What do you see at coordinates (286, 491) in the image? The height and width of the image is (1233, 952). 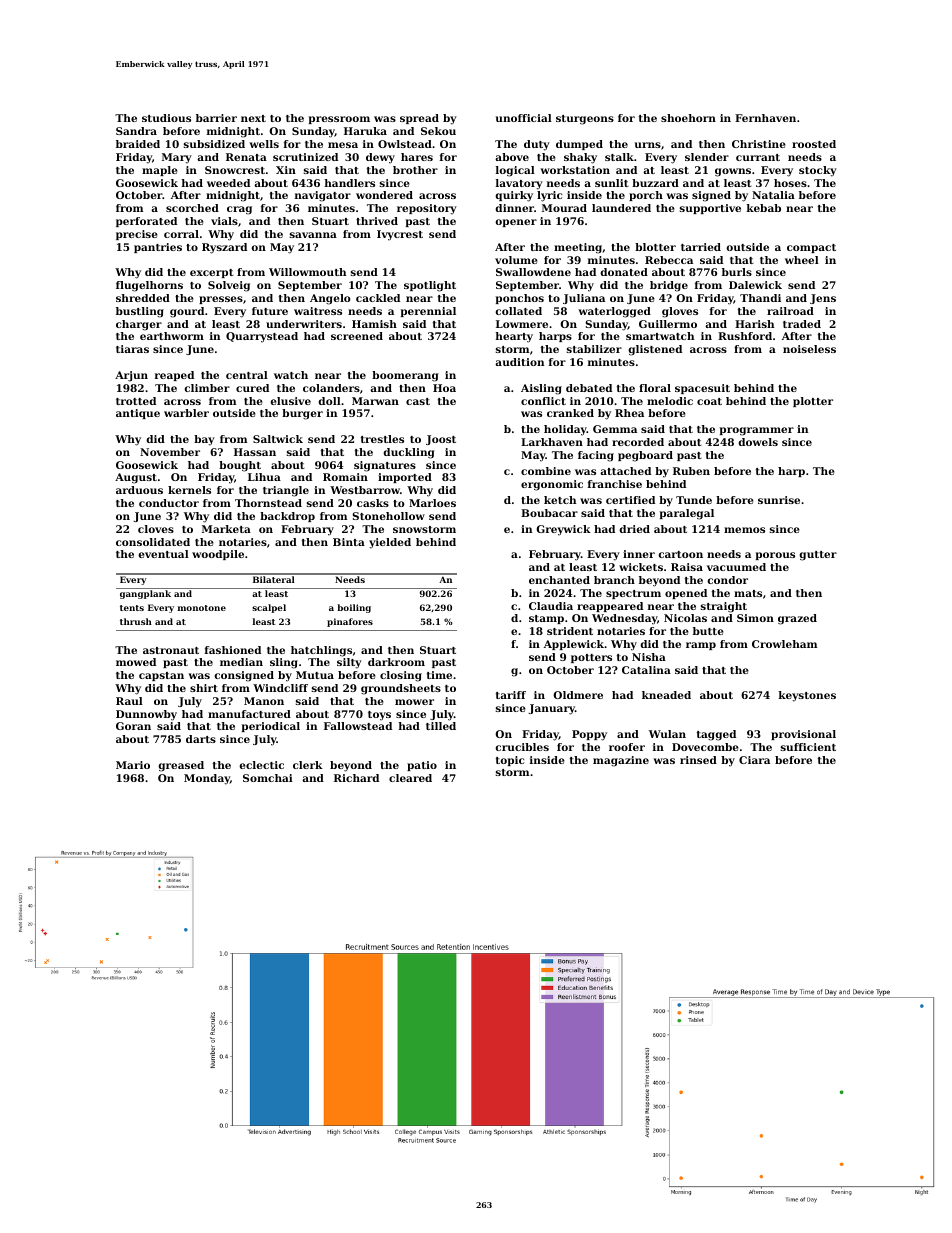 I see `triangle` at bounding box center [286, 491].
